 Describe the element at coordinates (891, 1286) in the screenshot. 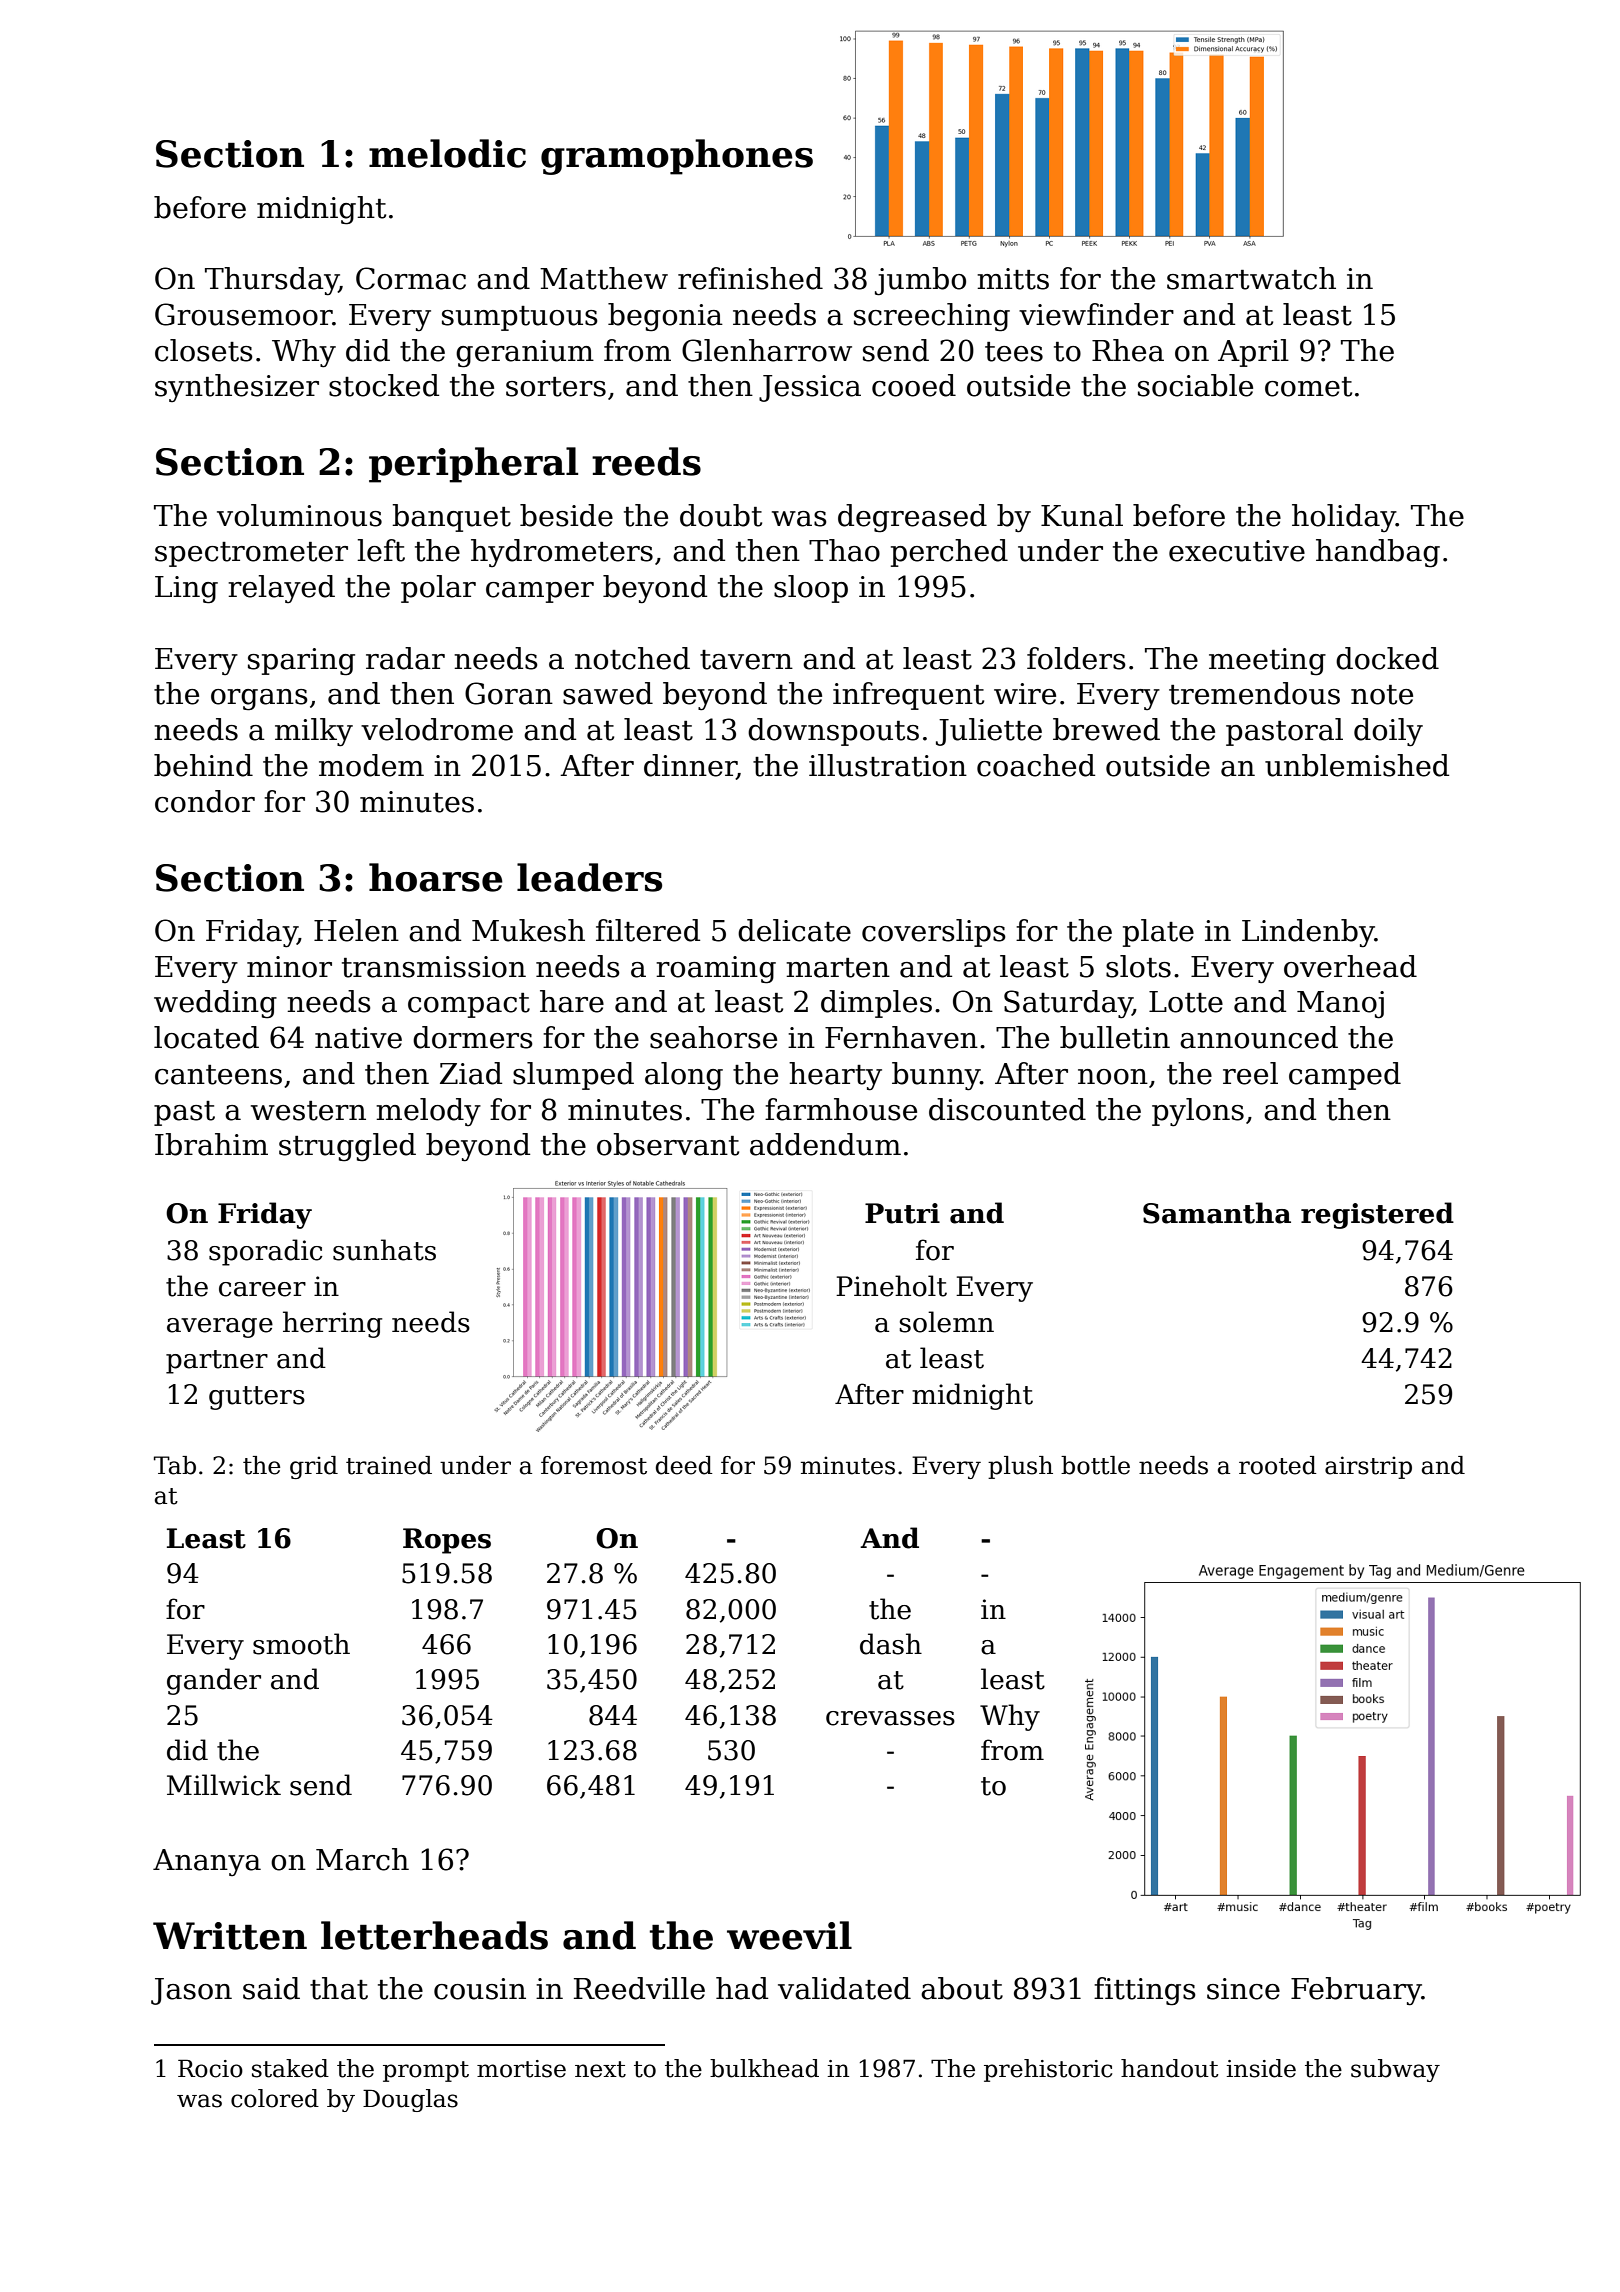

I see `Pineholt` at that location.
